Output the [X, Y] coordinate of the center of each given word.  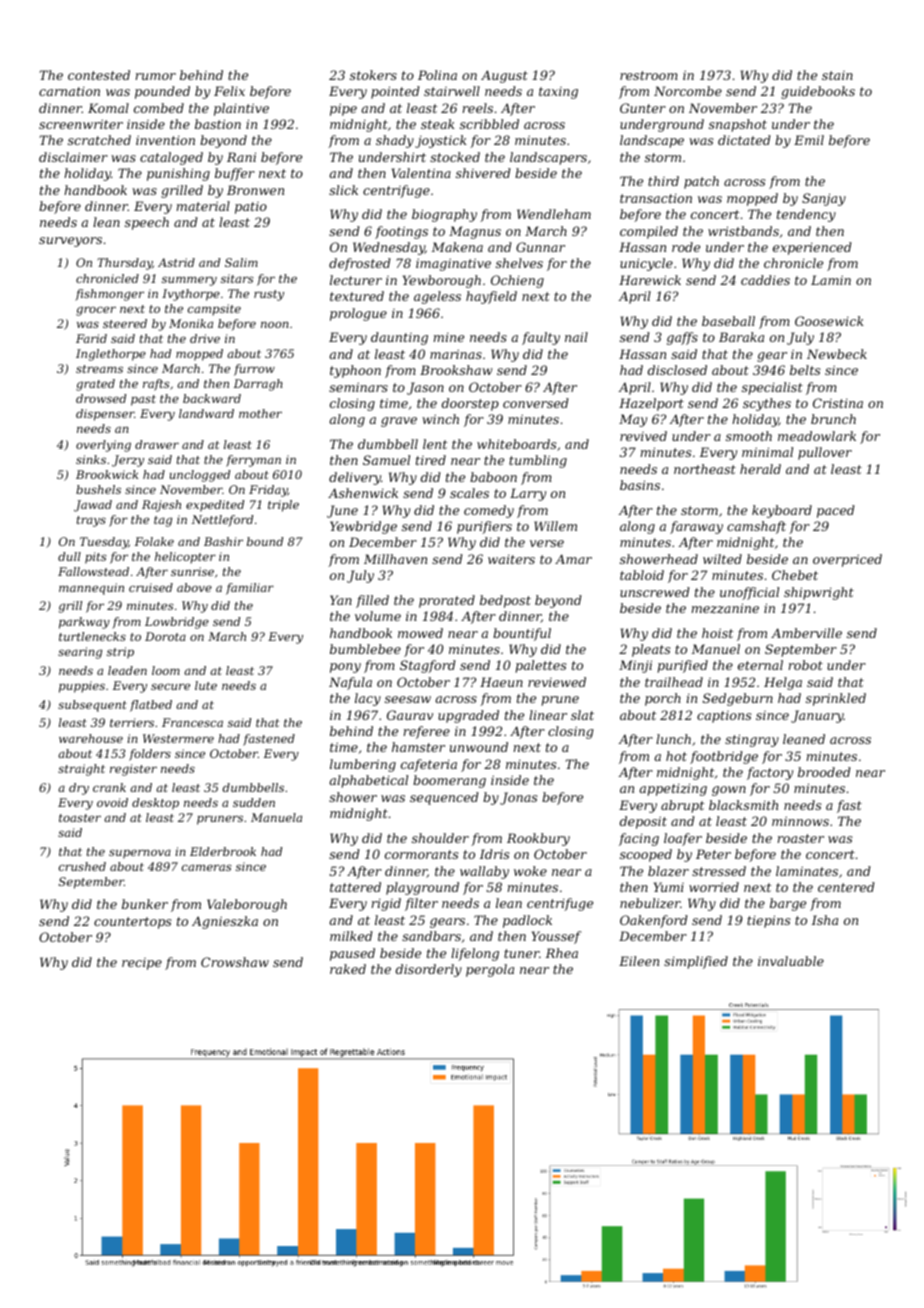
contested [99, 75]
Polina [437, 75]
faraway [696, 527]
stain [837, 75]
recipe [142, 964]
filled [372, 601]
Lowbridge [177, 623]
